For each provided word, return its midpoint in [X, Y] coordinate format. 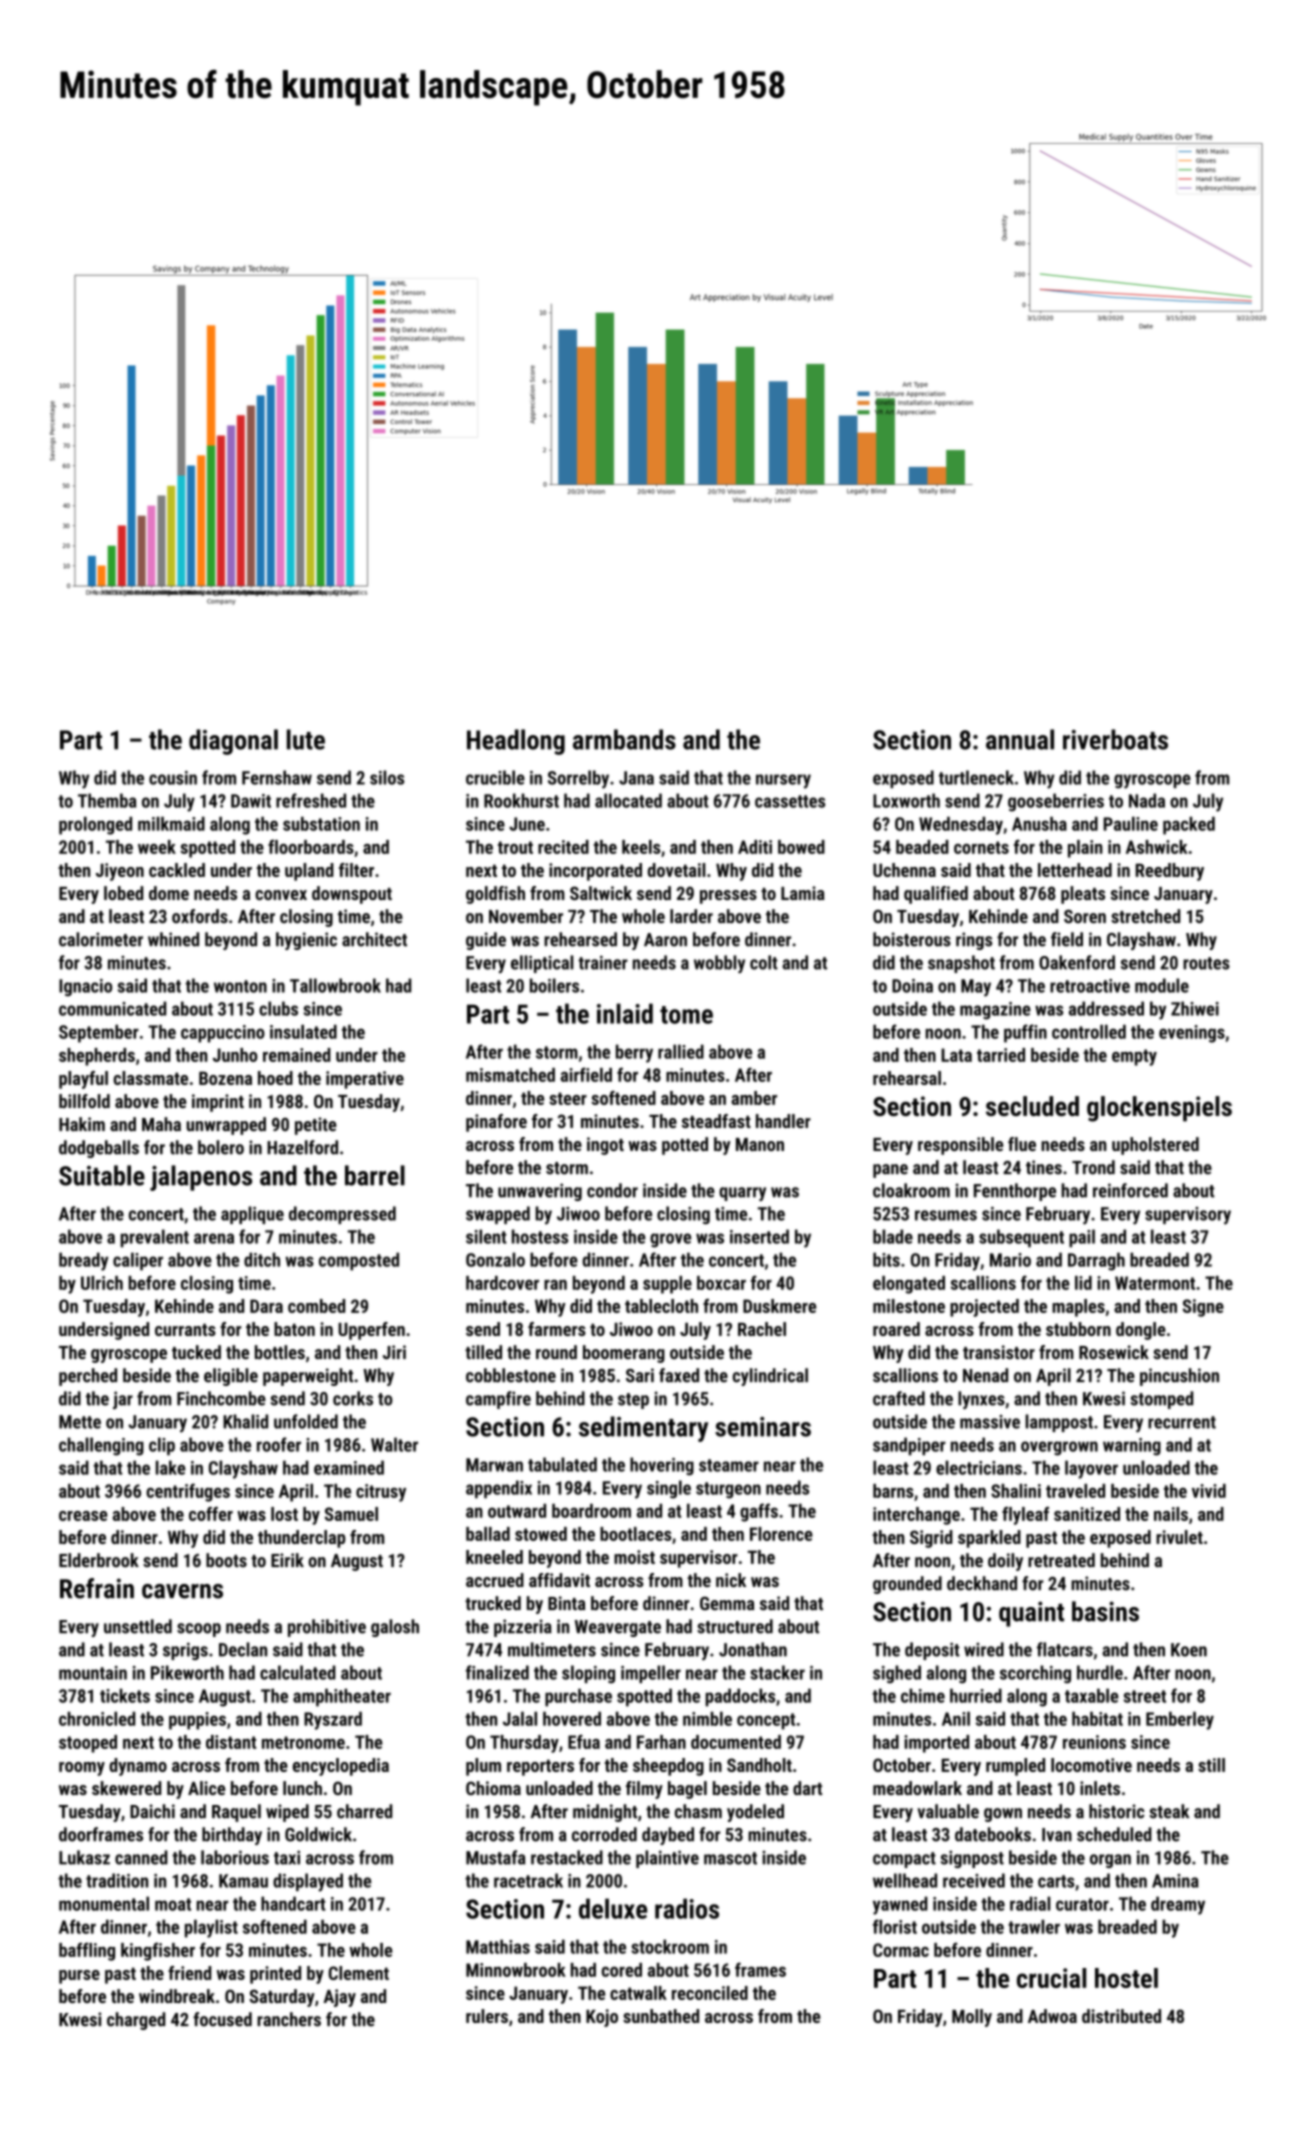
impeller [651, 1674]
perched [88, 1377]
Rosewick [1114, 1352]
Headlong [516, 742]
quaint [1031, 1614]
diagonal [233, 742]
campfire [498, 1400]
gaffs [759, 1512]
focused [222, 2019]
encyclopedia [341, 1767]
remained [297, 1055]
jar [123, 1400]
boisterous [912, 939]
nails [1171, 1514]
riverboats [1115, 739]
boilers [554, 985]
